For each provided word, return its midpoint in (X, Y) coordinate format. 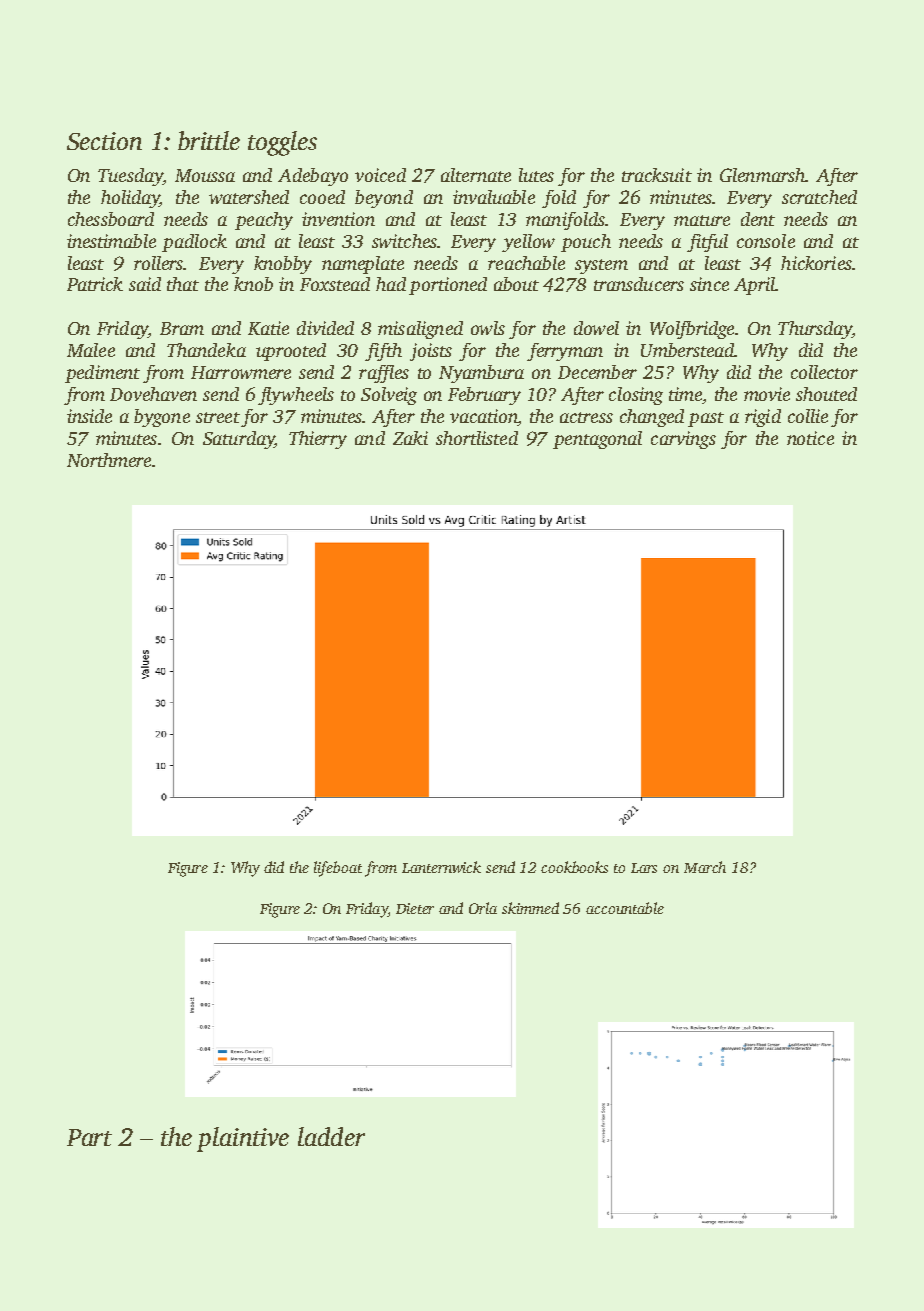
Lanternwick (441, 867)
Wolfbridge (692, 330)
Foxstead (335, 284)
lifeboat (338, 869)
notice (810, 438)
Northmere (109, 460)
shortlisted (477, 438)
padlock (194, 243)
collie (808, 416)
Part (89, 1137)
